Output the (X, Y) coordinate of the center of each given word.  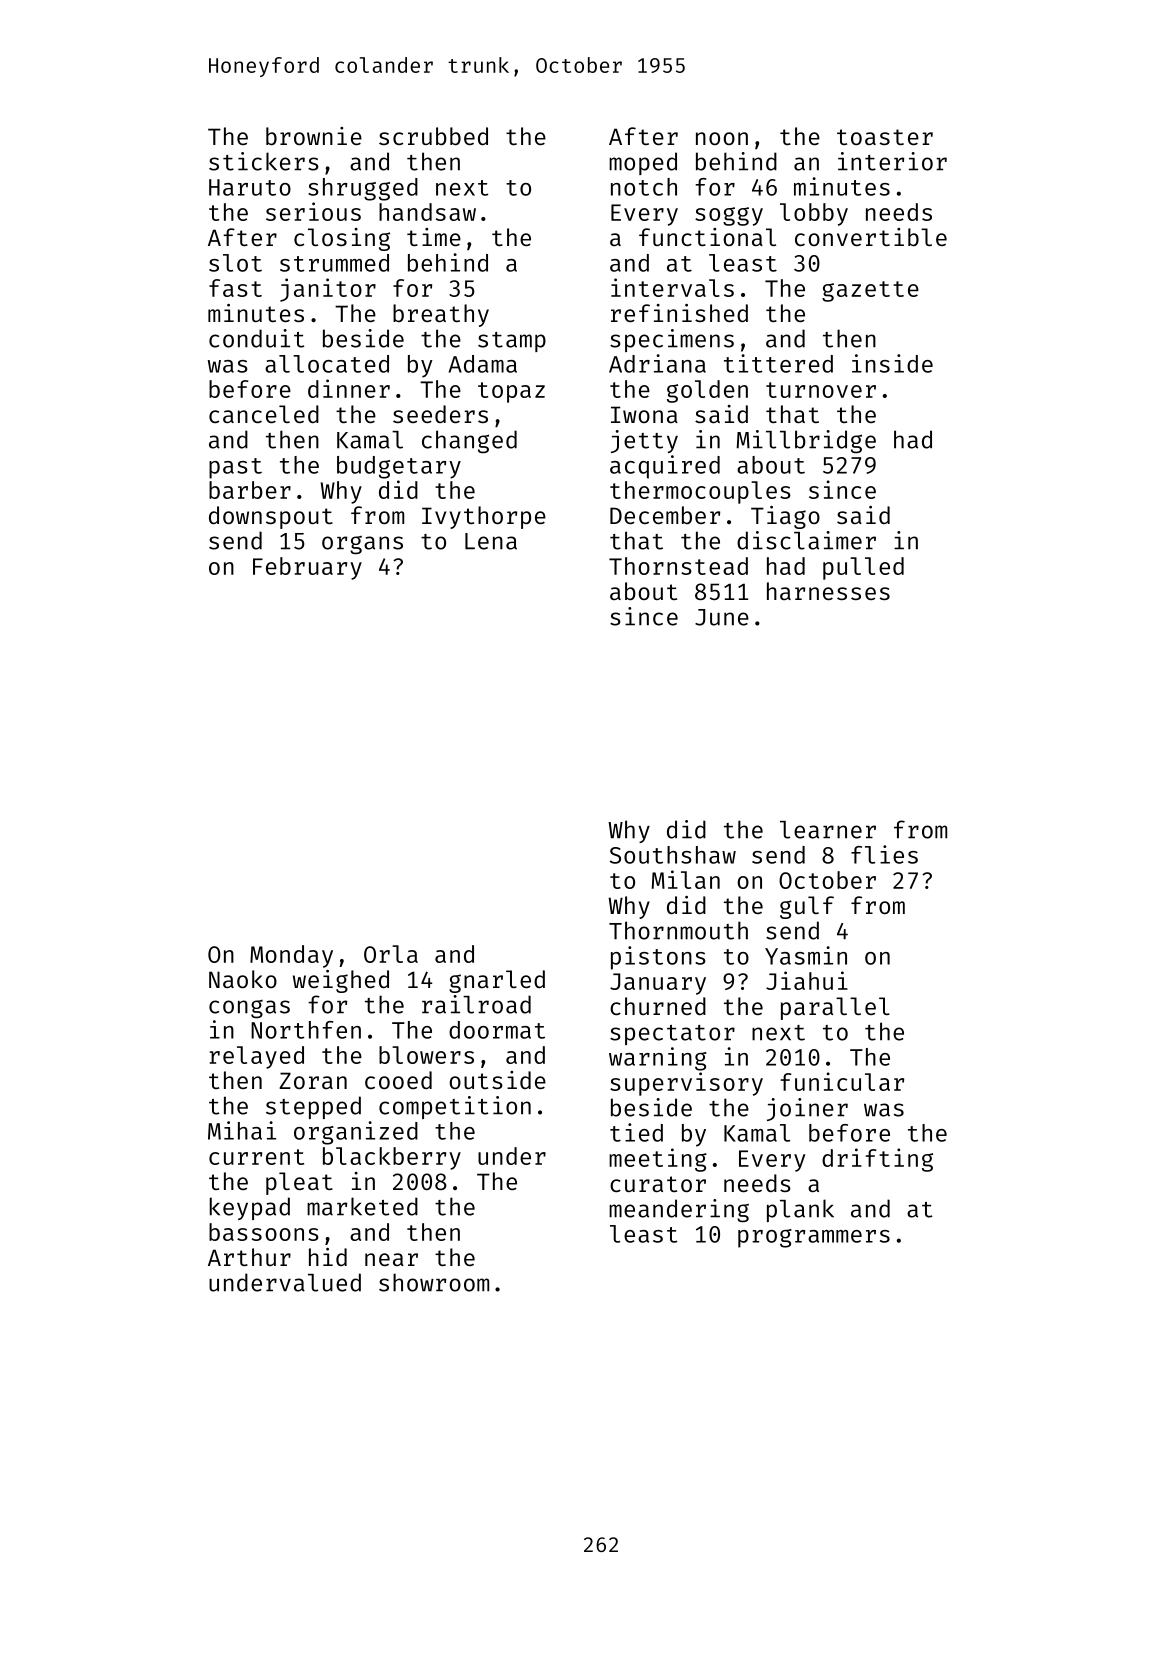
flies (884, 854)
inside (892, 363)
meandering (679, 1211)
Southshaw (673, 855)
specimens (672, 340)
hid (328, 1257)
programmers (814, 1238)
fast (235, 288)
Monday (291, 956)
